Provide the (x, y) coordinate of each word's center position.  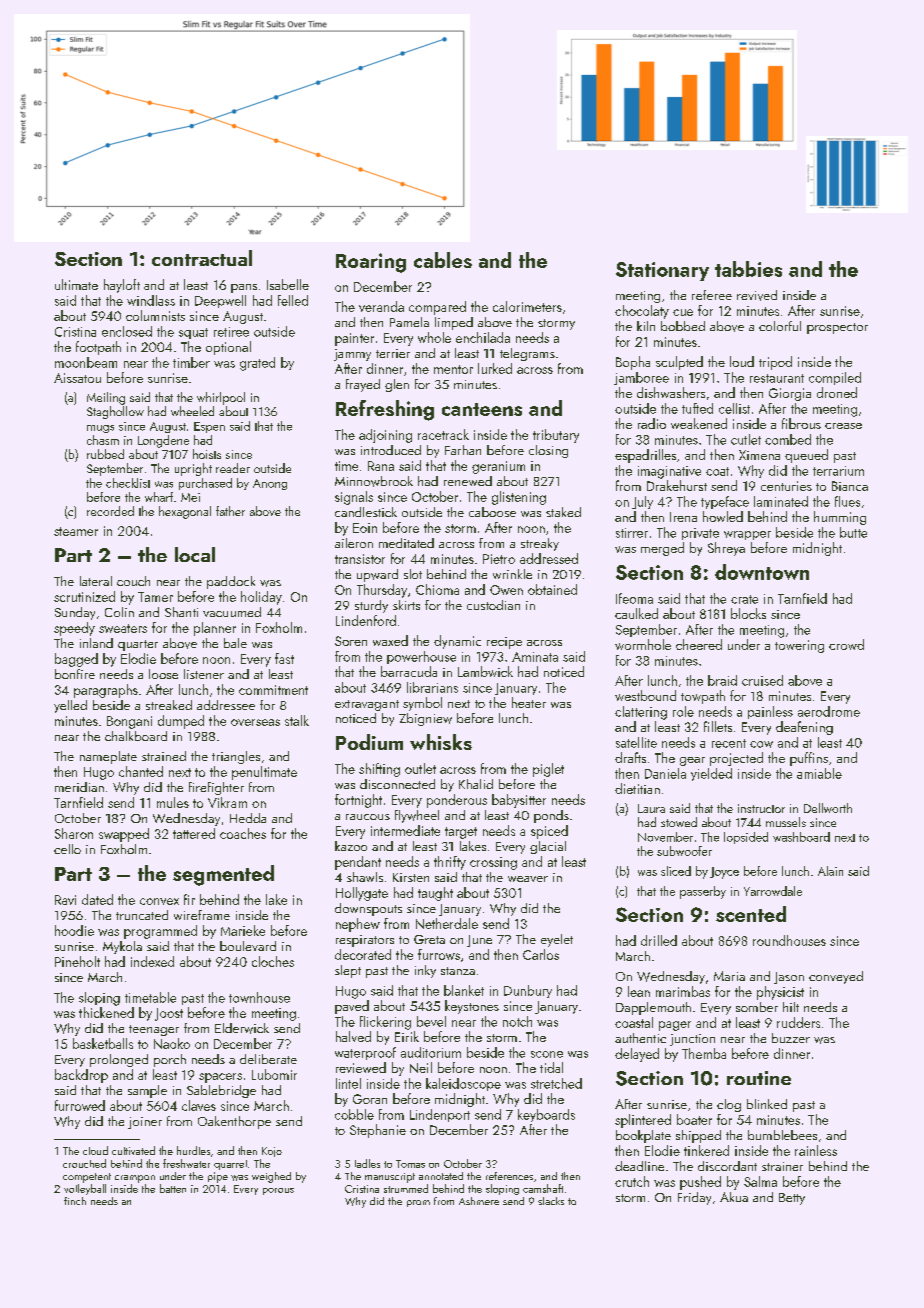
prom (418, 1203)
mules (173, 802)
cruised (762, 680)
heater (529, 702)
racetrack (443, 434)
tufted (697, 408)
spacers (220, 1078)
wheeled (192, 411)
